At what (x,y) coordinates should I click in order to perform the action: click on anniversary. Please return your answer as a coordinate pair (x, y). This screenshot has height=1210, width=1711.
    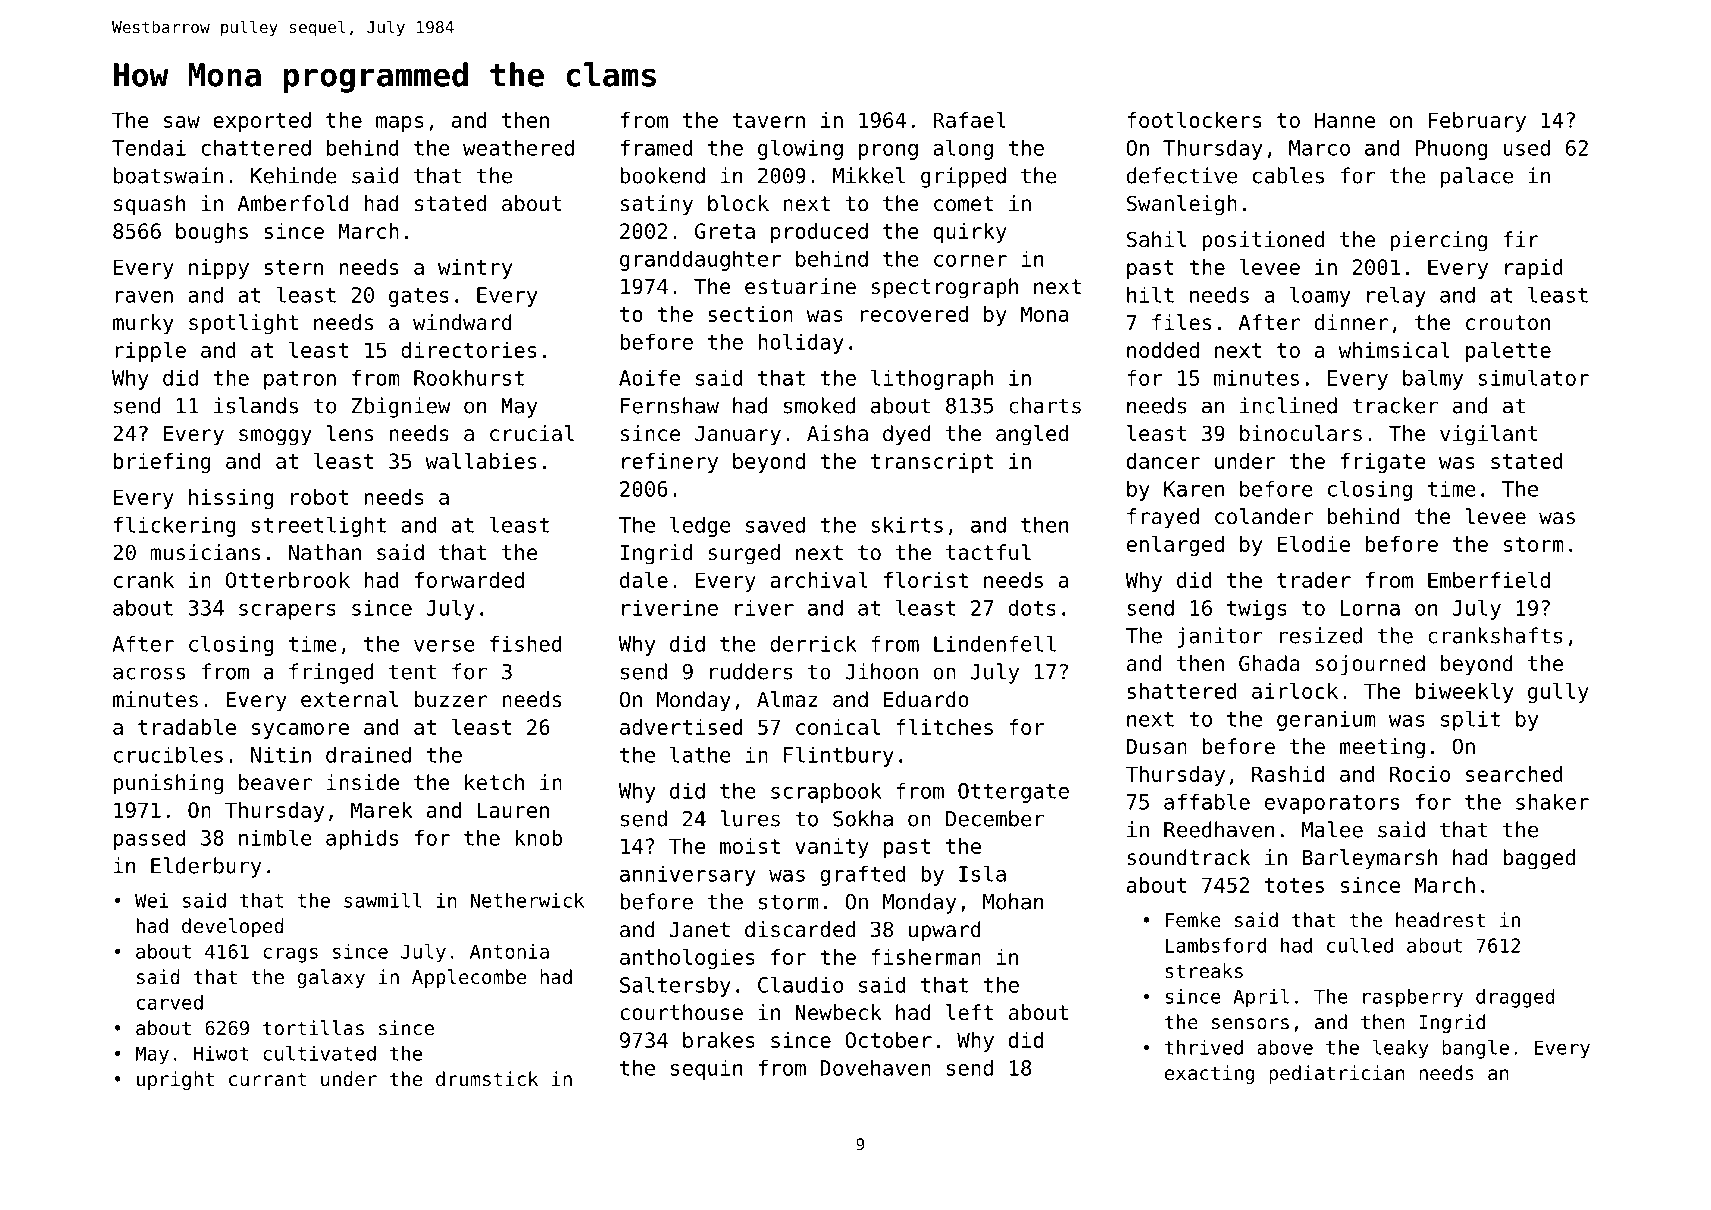
    Looking at the image, I should click on (688, 875).
